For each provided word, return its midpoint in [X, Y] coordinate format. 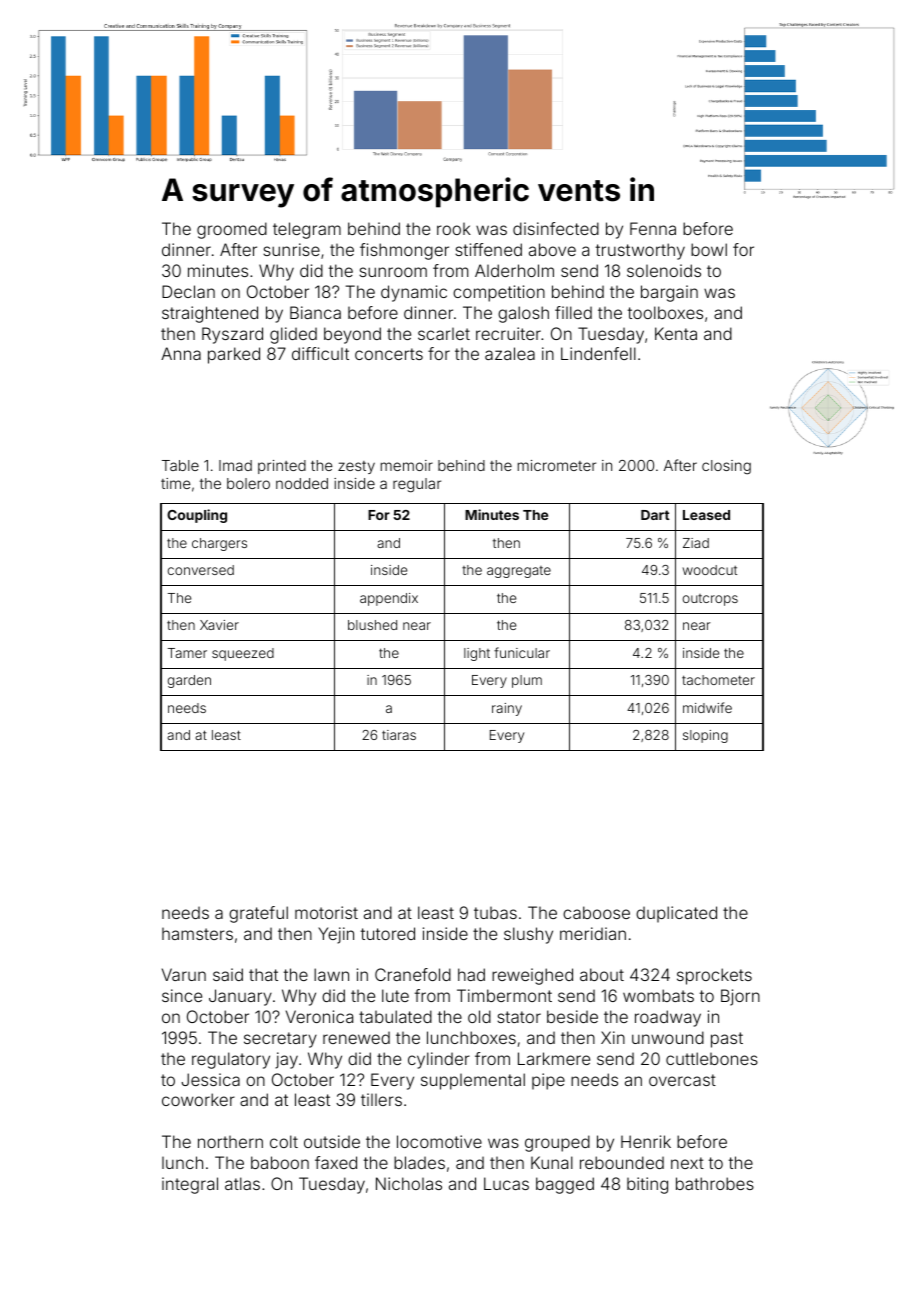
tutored [388, 933]
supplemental [473, 1081]
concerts [389, 354]
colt [284, 1141]
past [727, 1040]
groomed [232, 230]
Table [180, 465]
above [552, 249]
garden [189, 681]
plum [527, 681]
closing [726, 467]
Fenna [653, 228]
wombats [658, 995]
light [477, 654]
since [182, 995]
